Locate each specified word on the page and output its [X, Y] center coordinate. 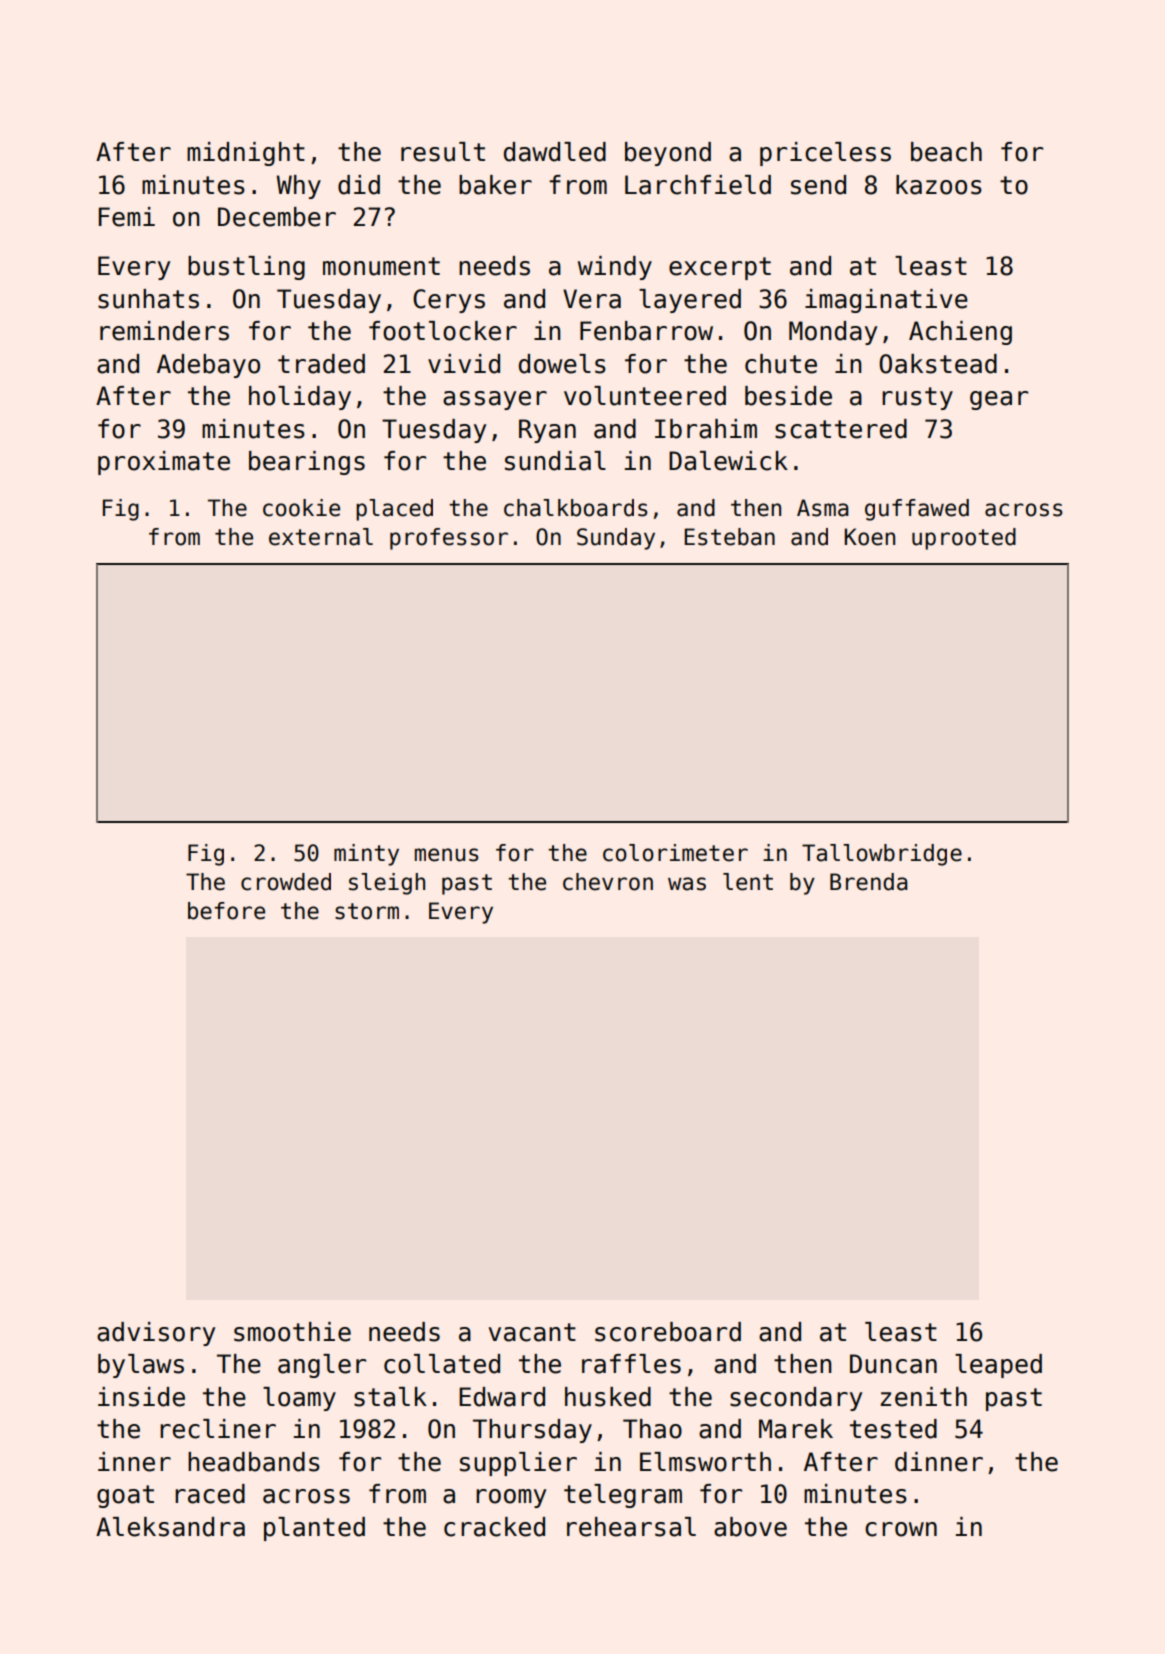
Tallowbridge [882, 855]
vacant [532, 1332]
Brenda [869, 882]
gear [999, 400]
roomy [511, 1498]
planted [314, 1529]
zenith [924, 1397]
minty [366, 855]
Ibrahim [706, 429]
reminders [164, 331]
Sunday [616, 539]
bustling [246, 268]
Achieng [960, 333]
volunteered [645, 396]
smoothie [292, 1332]
